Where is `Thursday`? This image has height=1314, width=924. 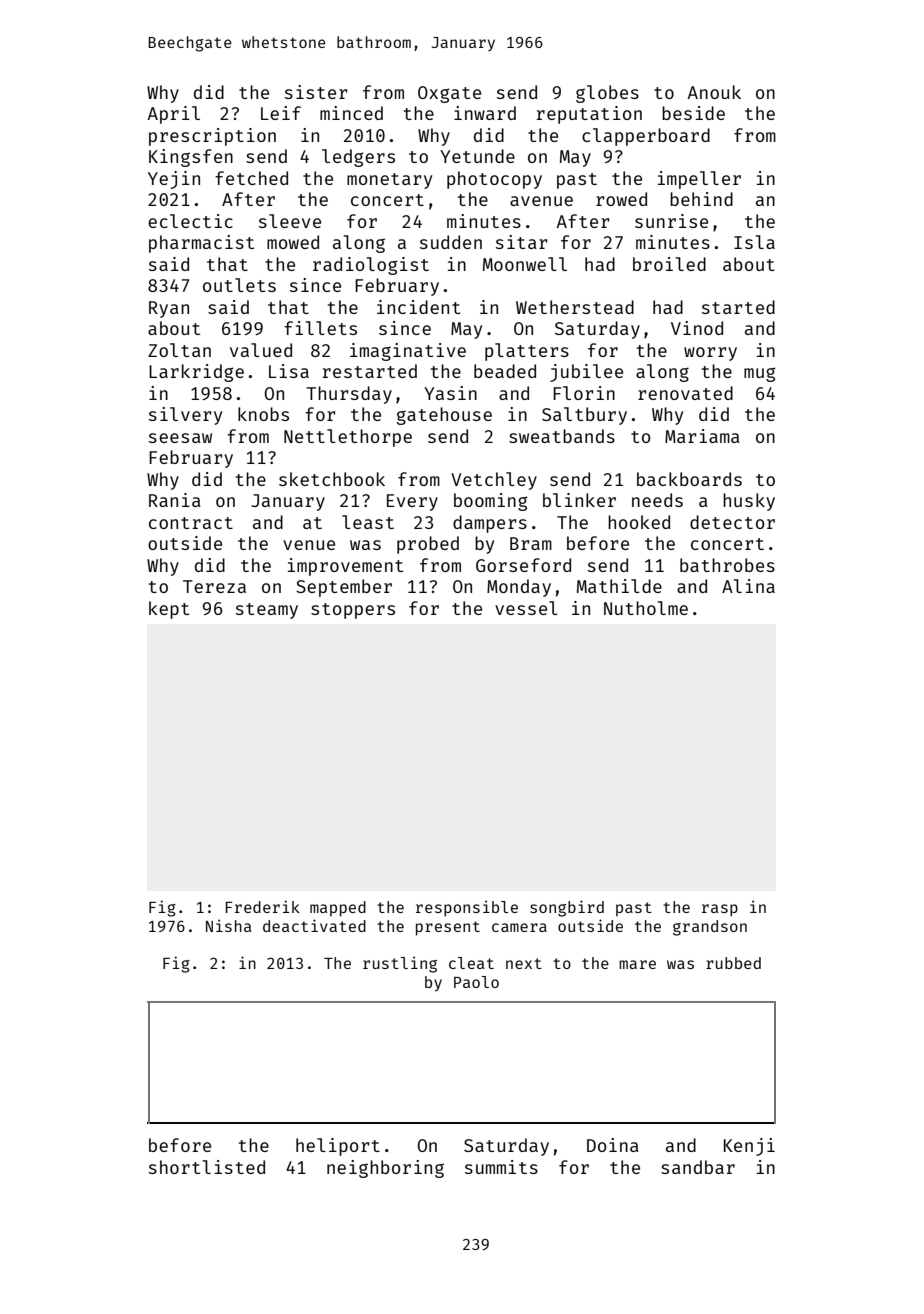
Thursday is located at coordinates (349, 395).
